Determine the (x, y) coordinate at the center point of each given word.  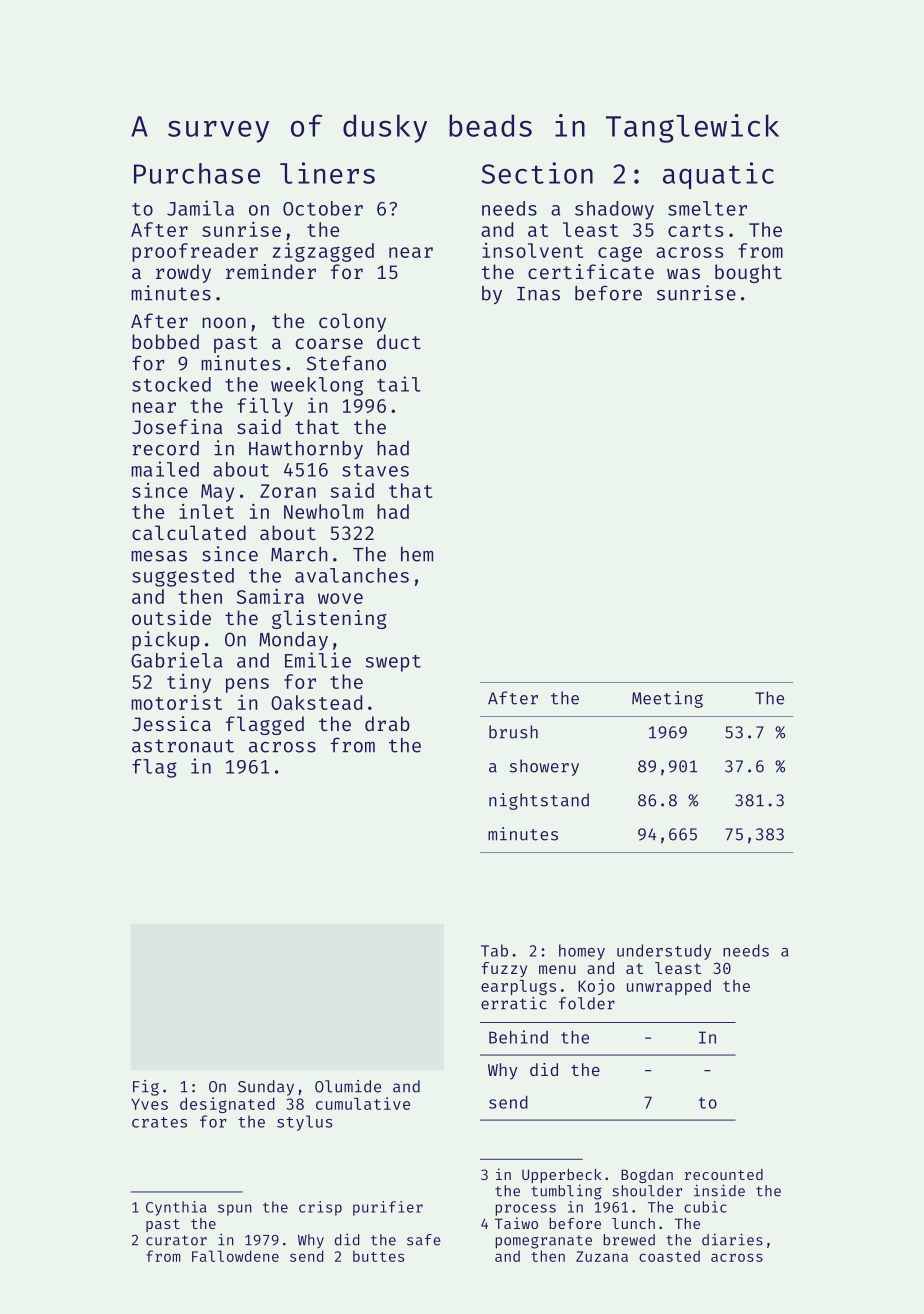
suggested (183, 577)
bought (748, 273)
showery (544, 767)
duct (399, 341)
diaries (732, 1240)
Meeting (667, 699)
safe (424, 1240)
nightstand (539, 801)
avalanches (352, 575)
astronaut (183, 746)
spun (235, 1210)
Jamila (200, 208)
